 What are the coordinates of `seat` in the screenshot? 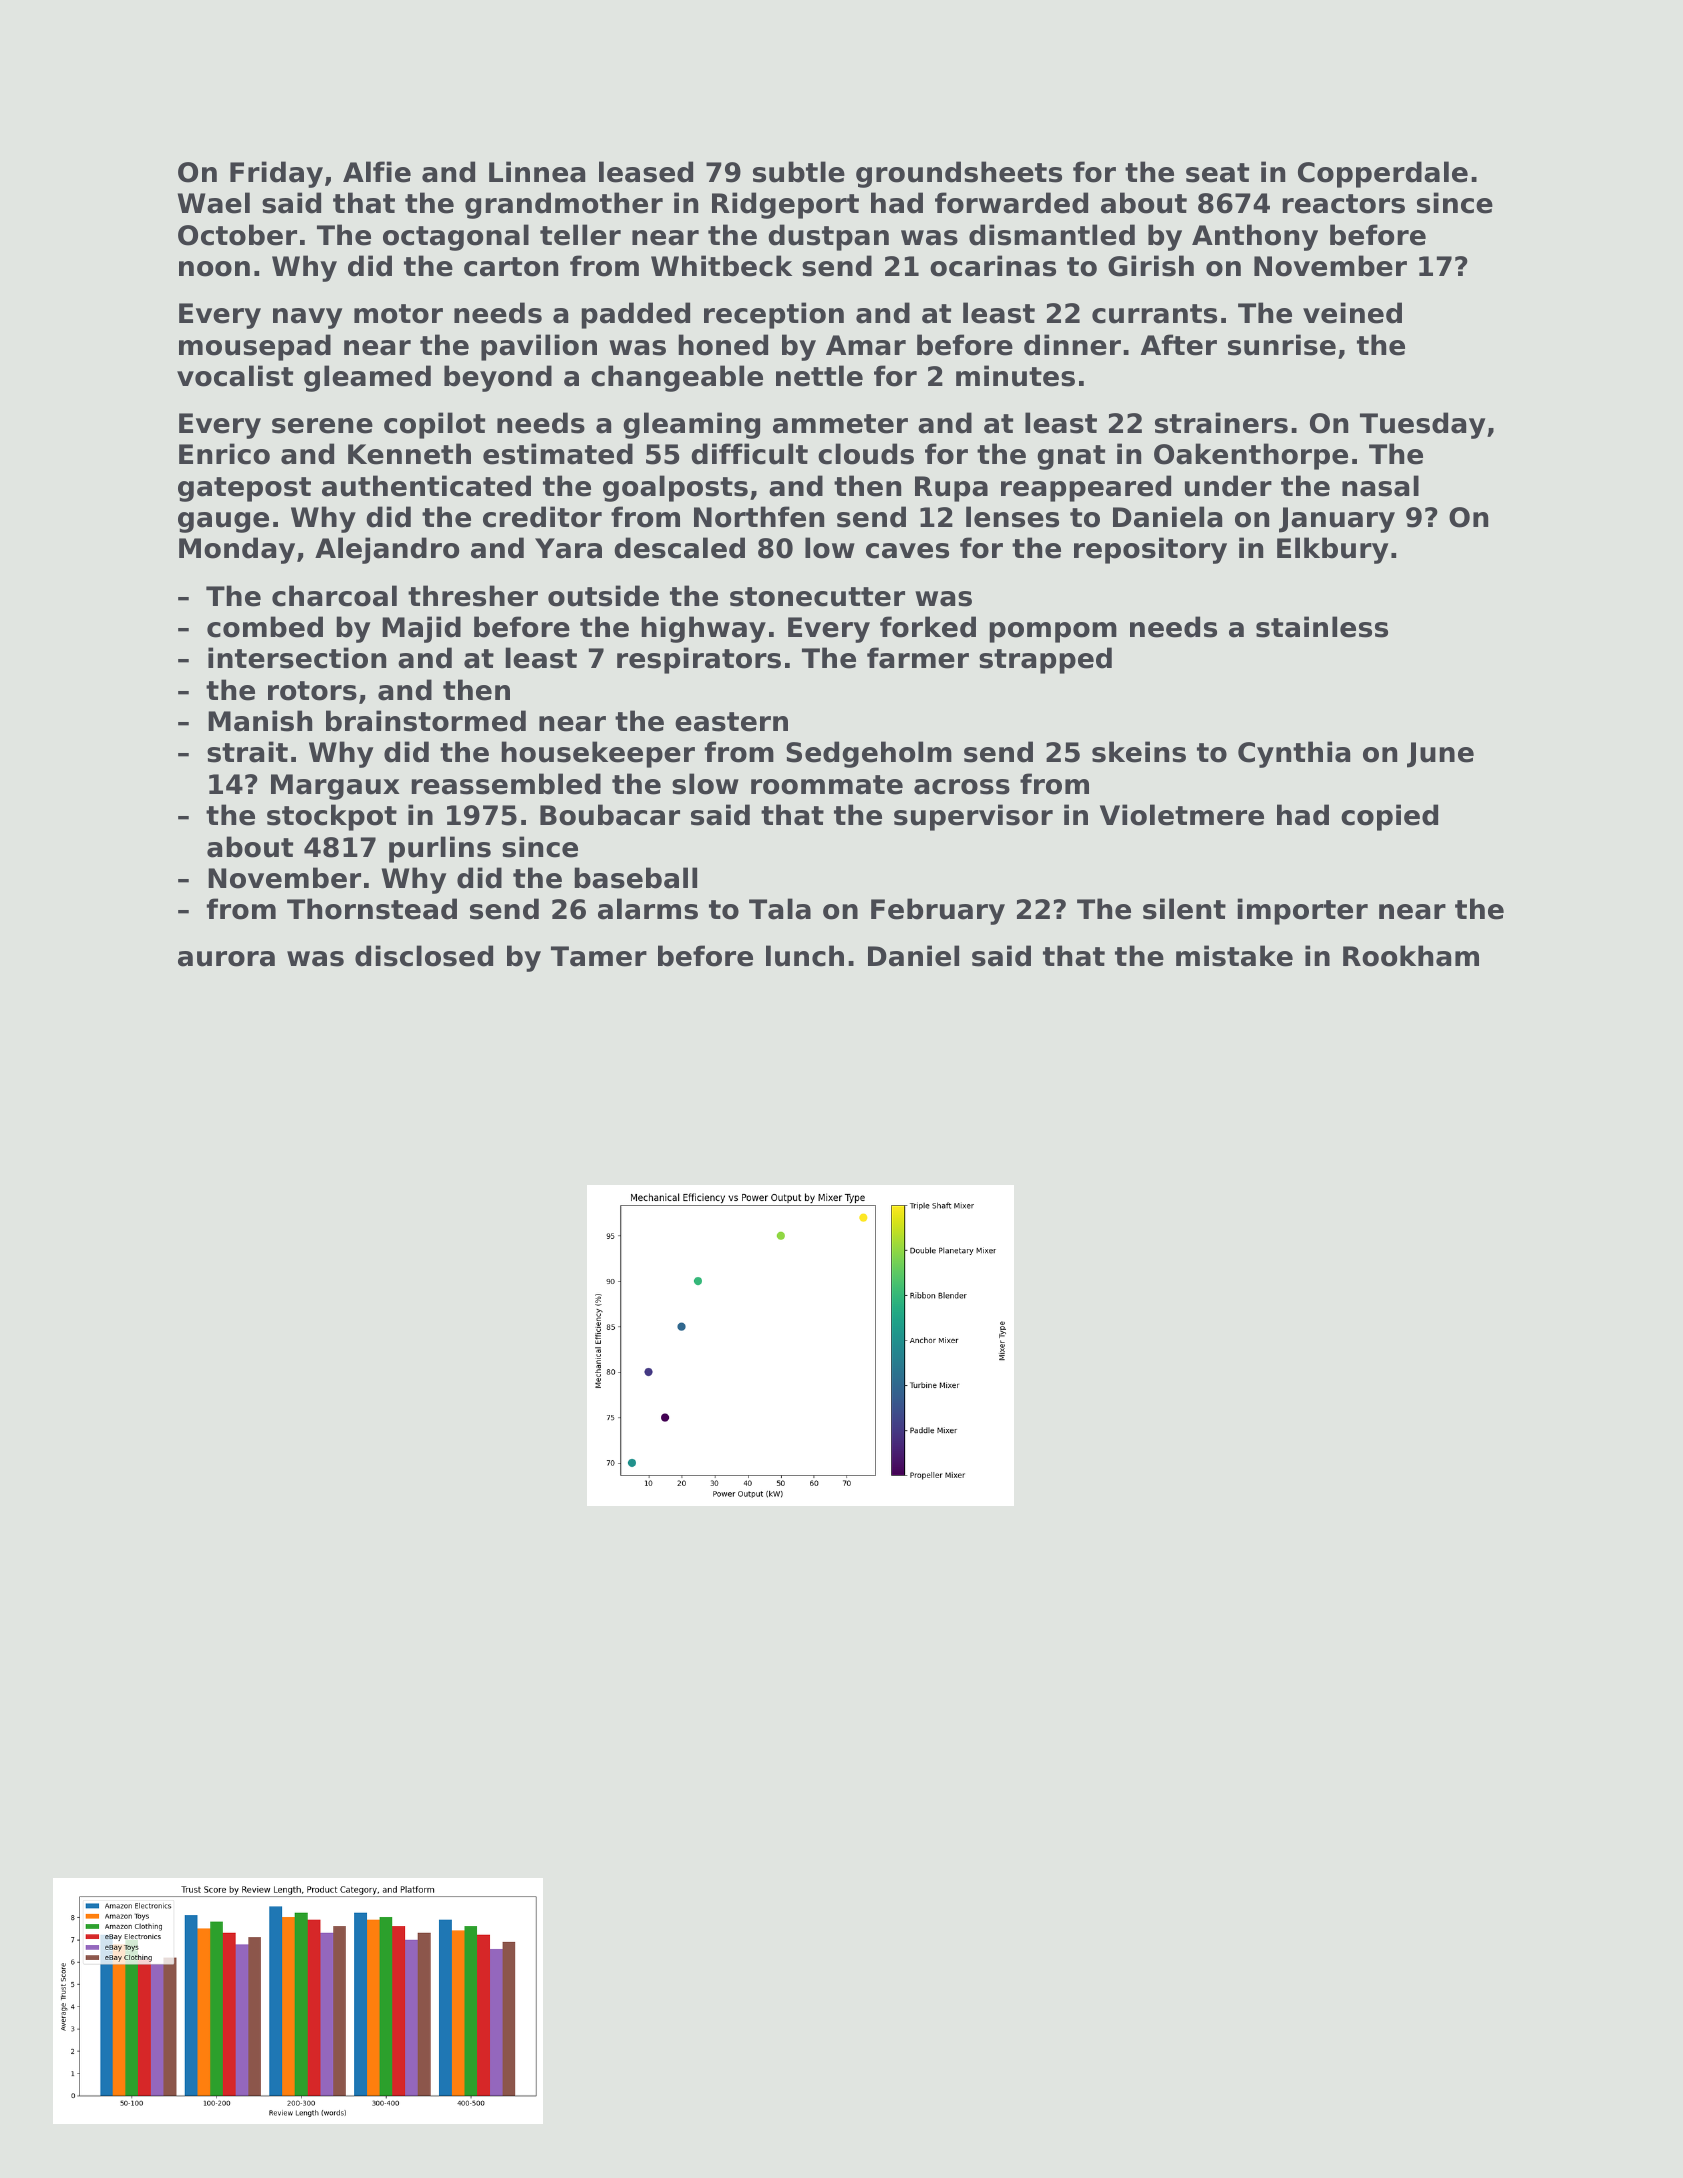 It's located at (1217, 173).
